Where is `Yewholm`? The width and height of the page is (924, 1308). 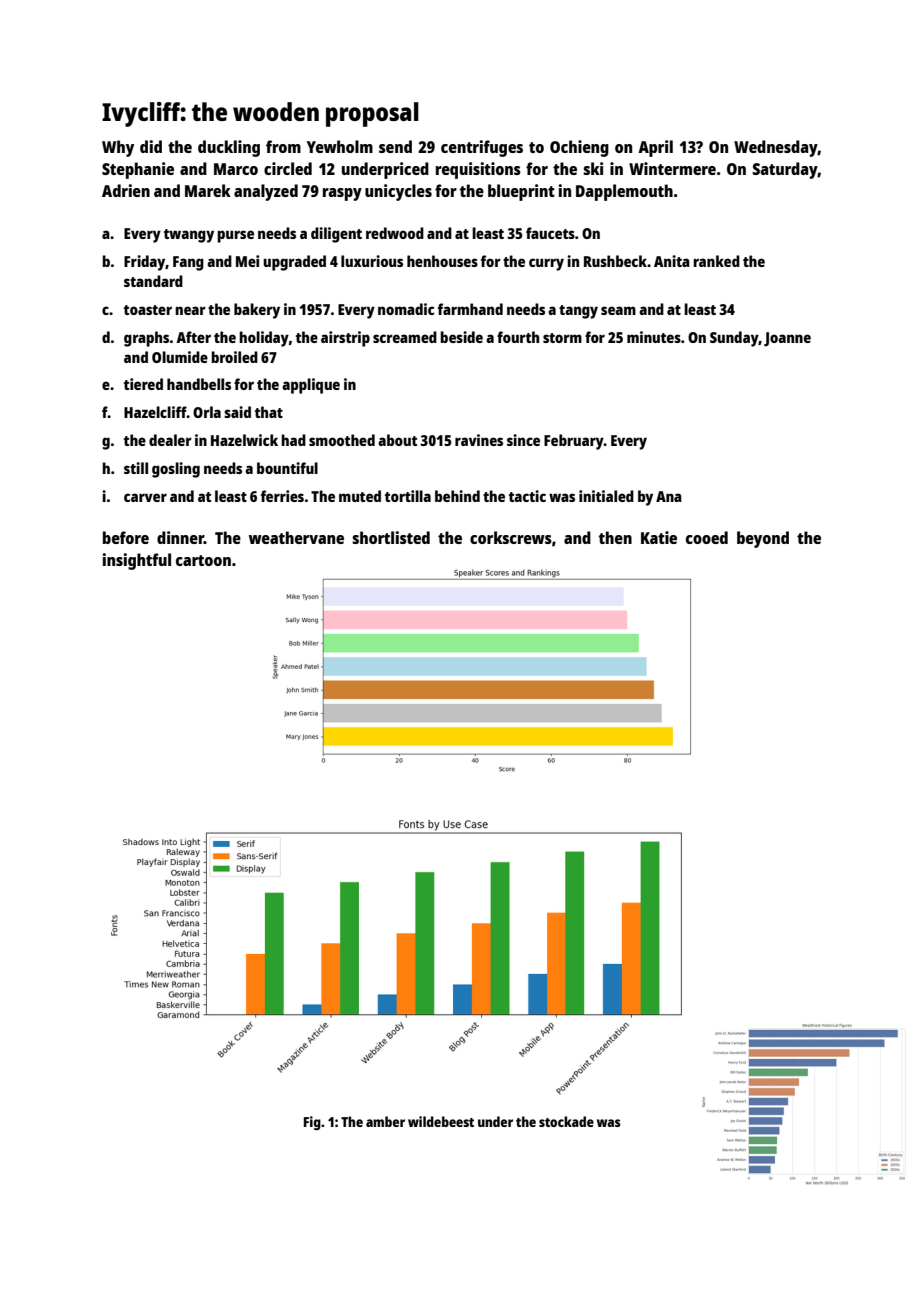
Yewholm is located at coordinates (340, 146).
